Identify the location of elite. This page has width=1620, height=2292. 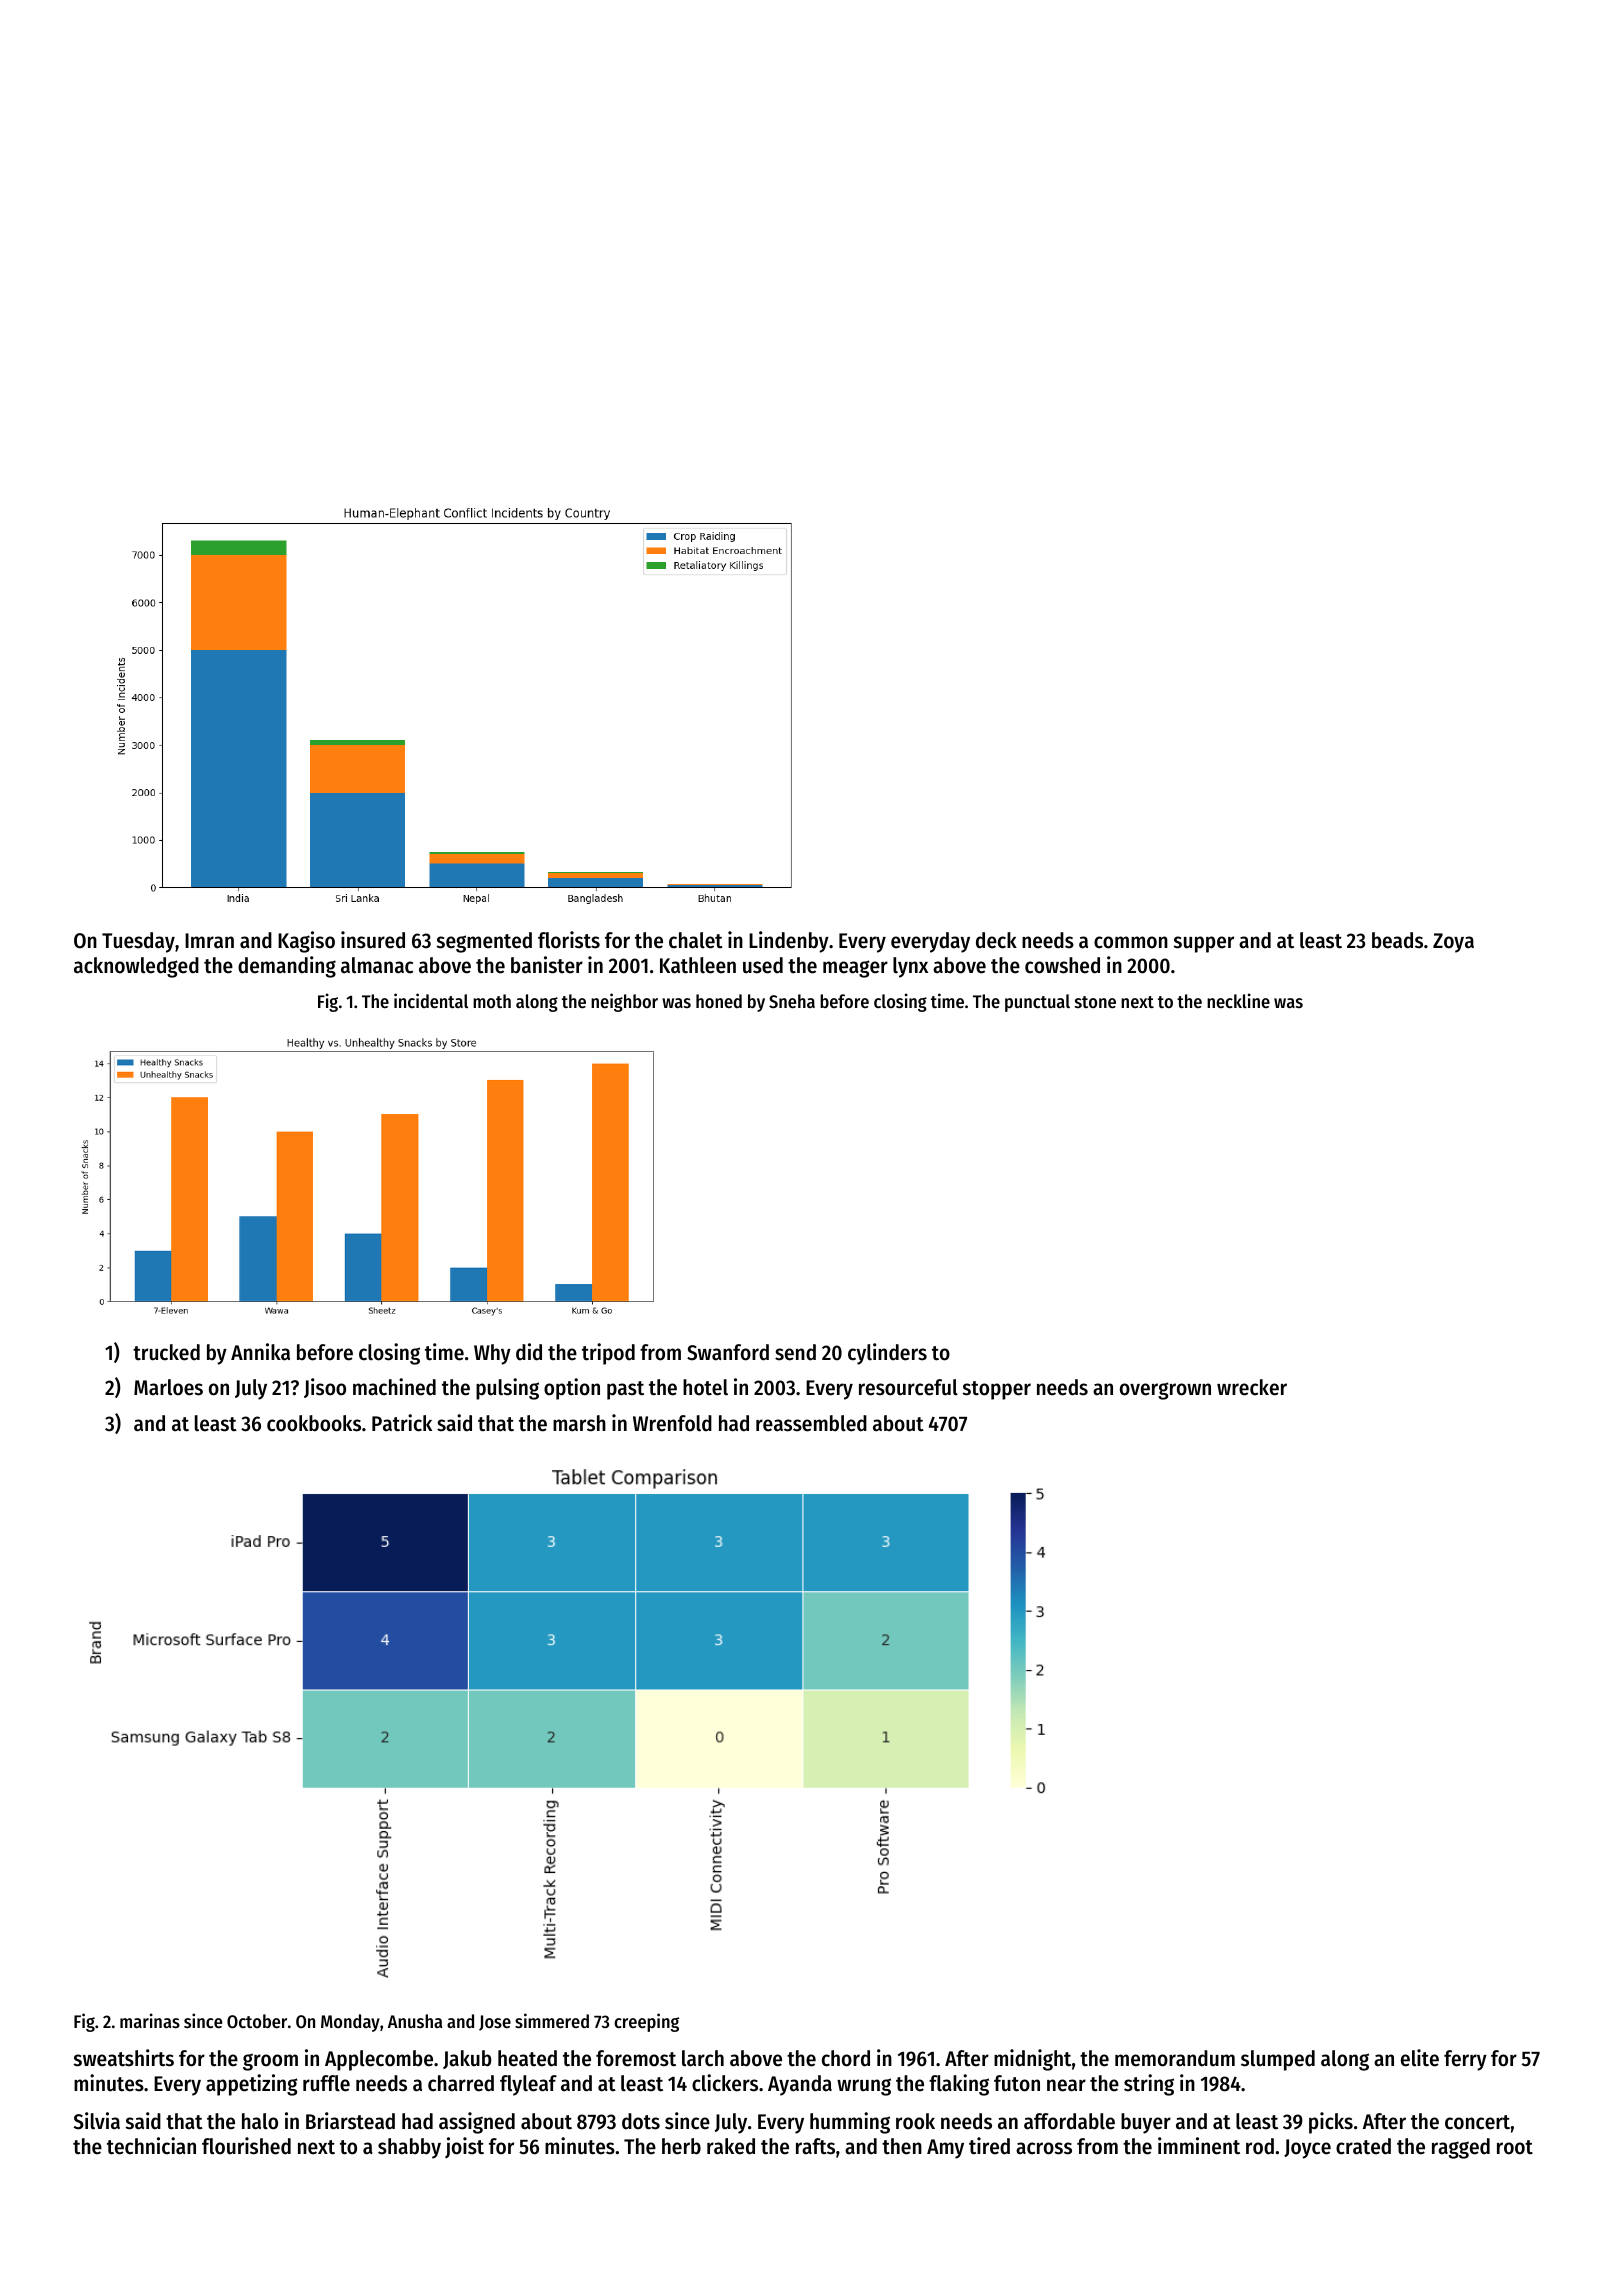
(1420, 2058).
